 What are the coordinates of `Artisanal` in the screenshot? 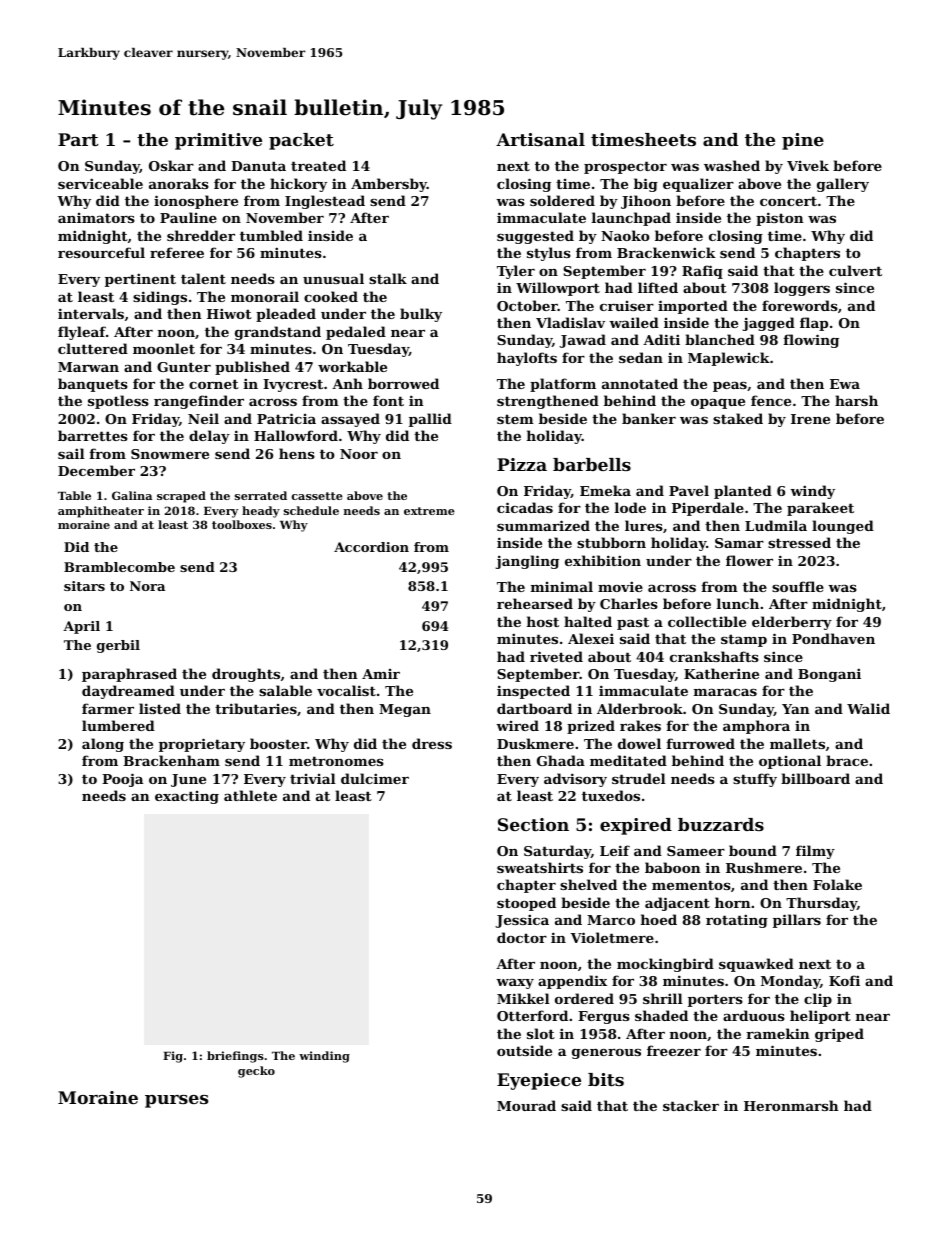 It's located at (540, 139).
